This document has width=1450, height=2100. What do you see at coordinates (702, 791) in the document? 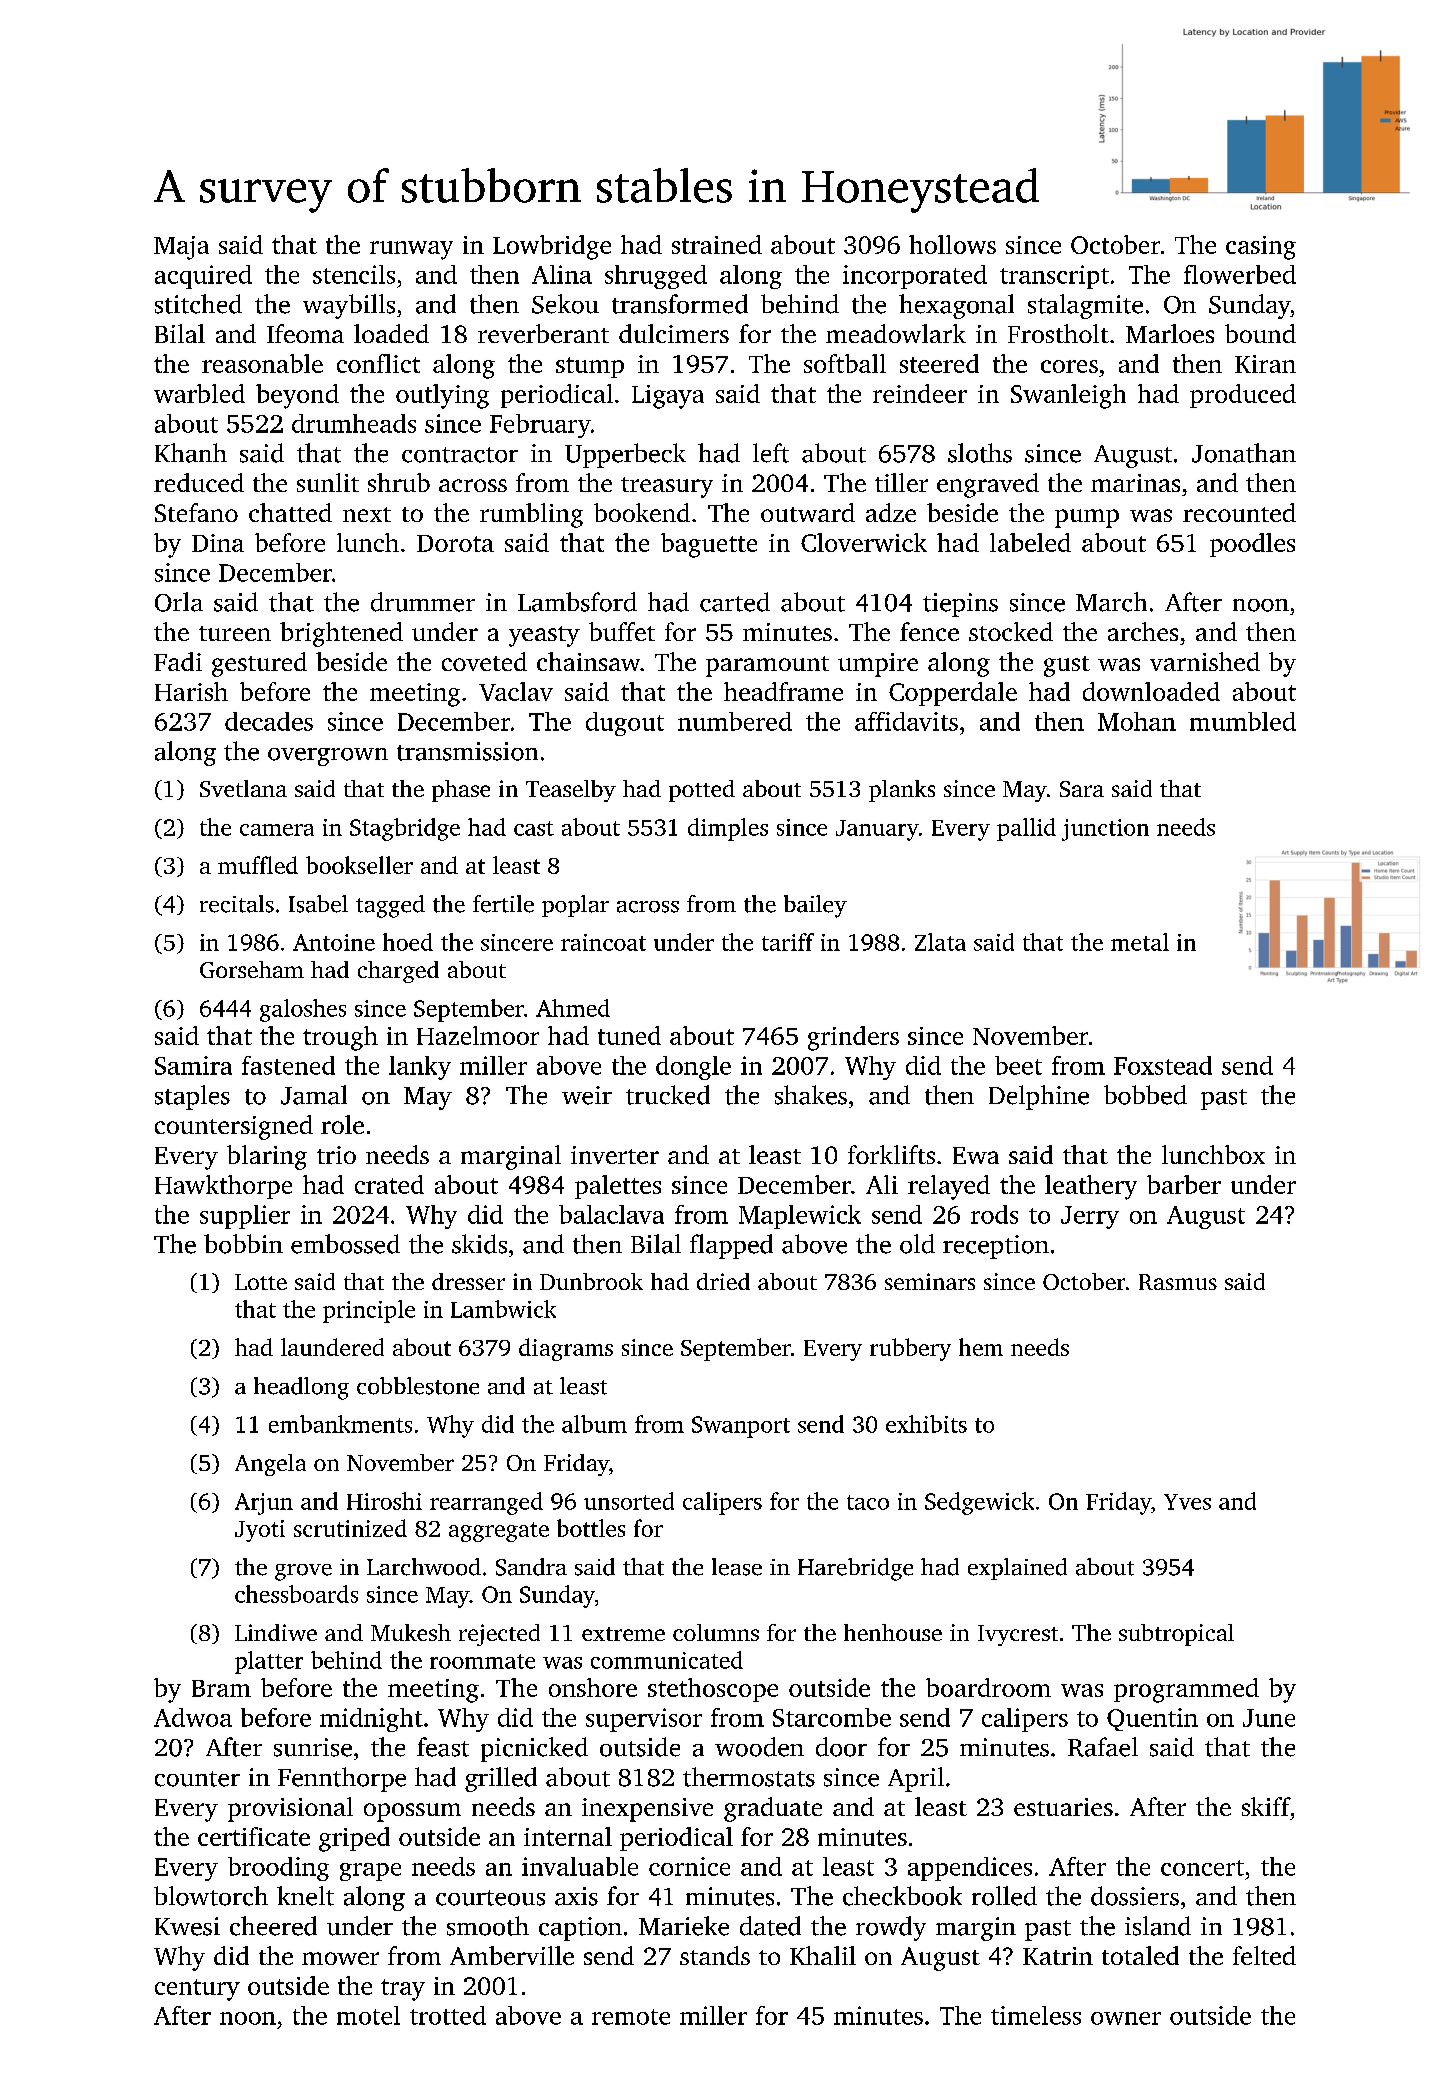
I see `potted` at bounding box center [702, 791].
